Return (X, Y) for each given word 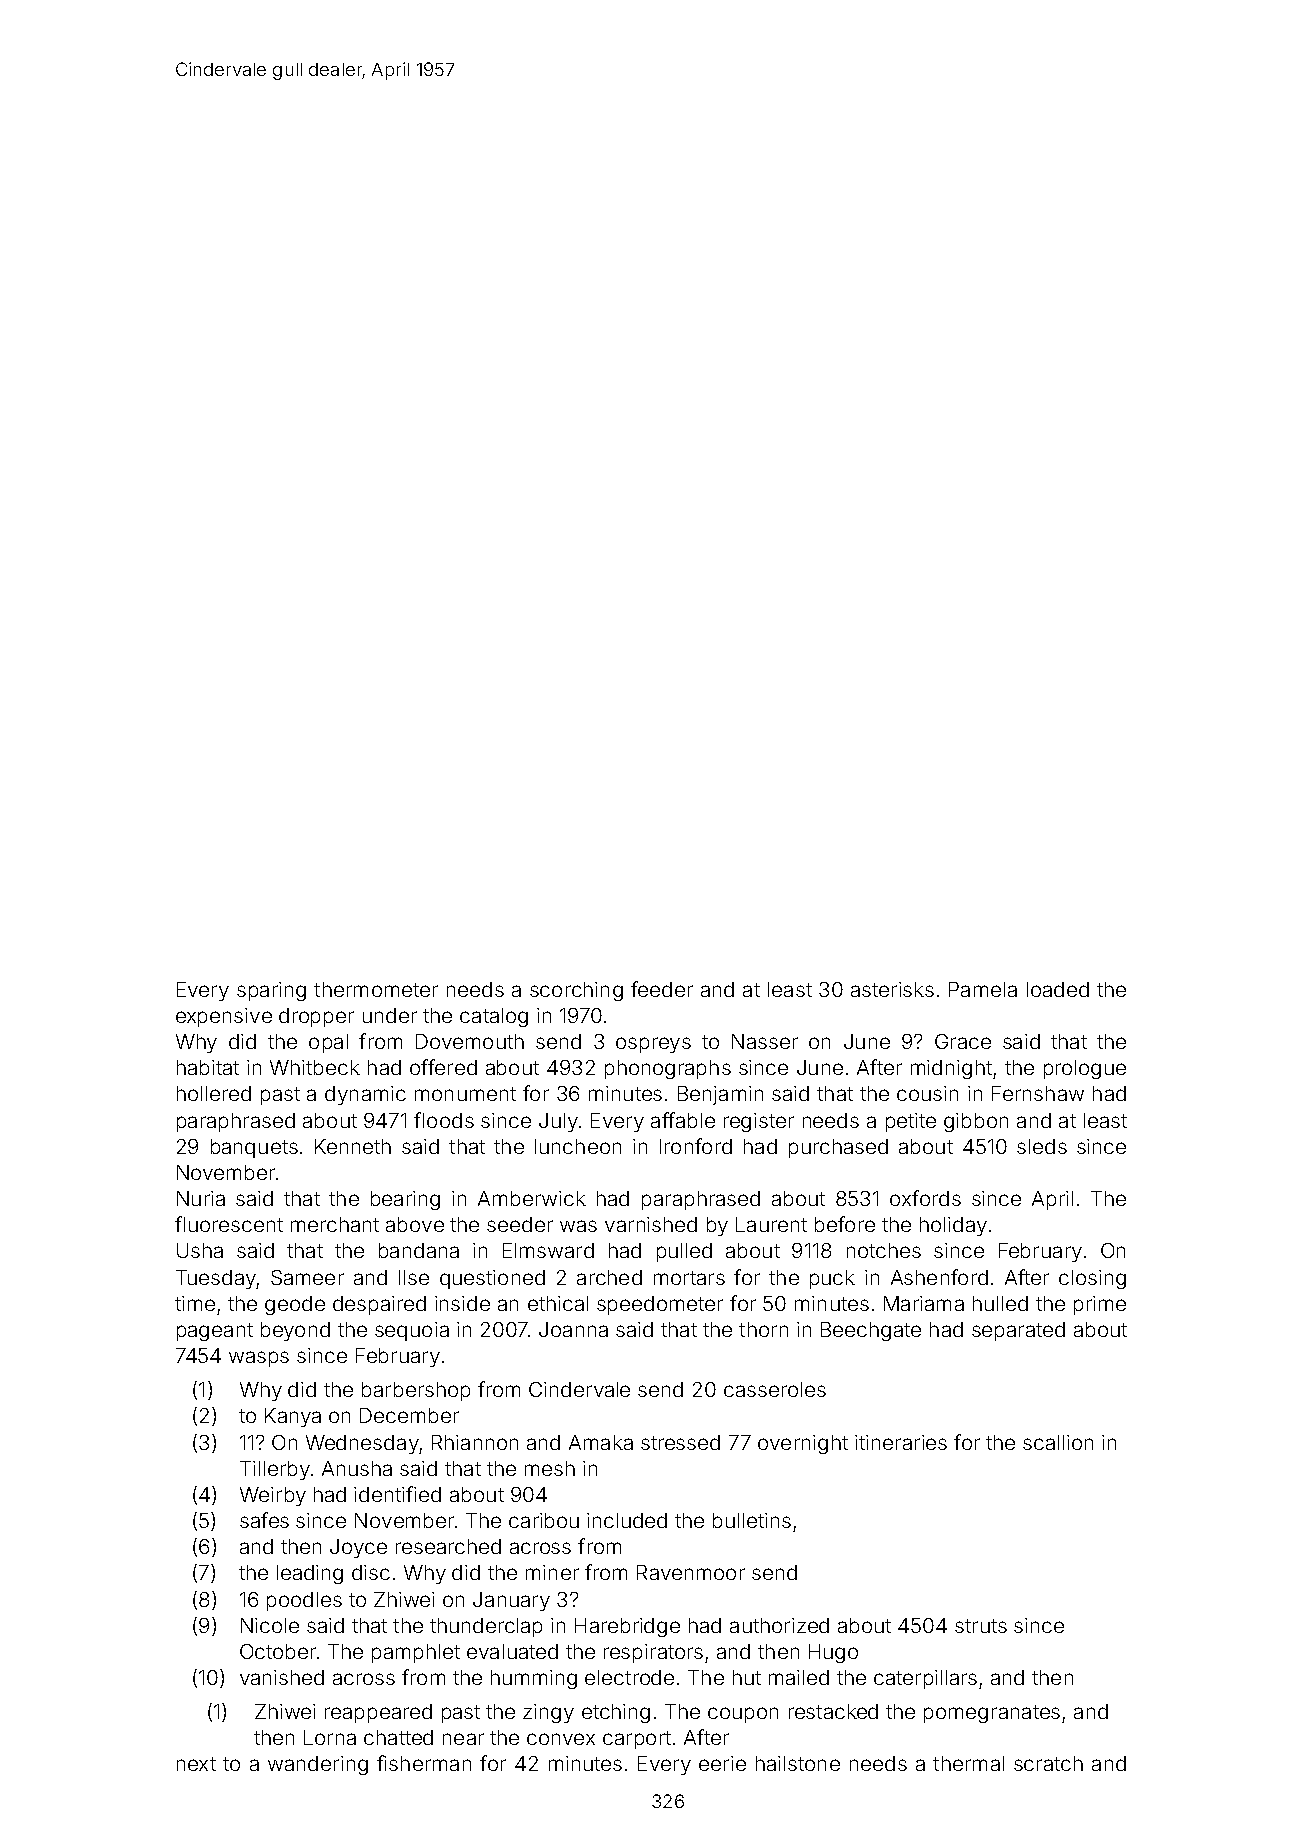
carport (637, 1740)
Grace (963, 1041)
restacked (833, 1711)
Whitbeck (315, 1067)
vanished (282, 1677)
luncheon (578, 1146)
